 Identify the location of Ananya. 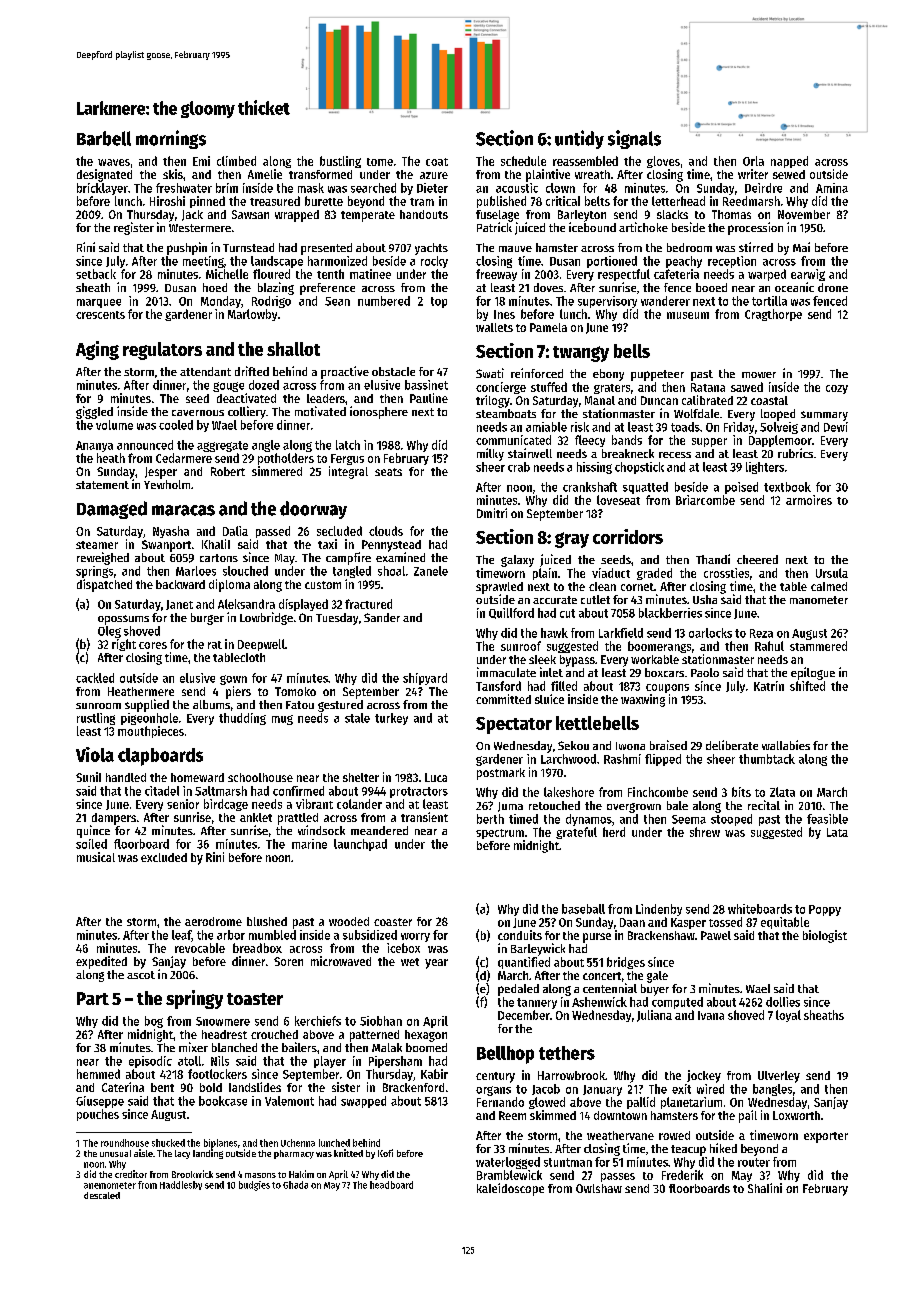
(94, 446).
